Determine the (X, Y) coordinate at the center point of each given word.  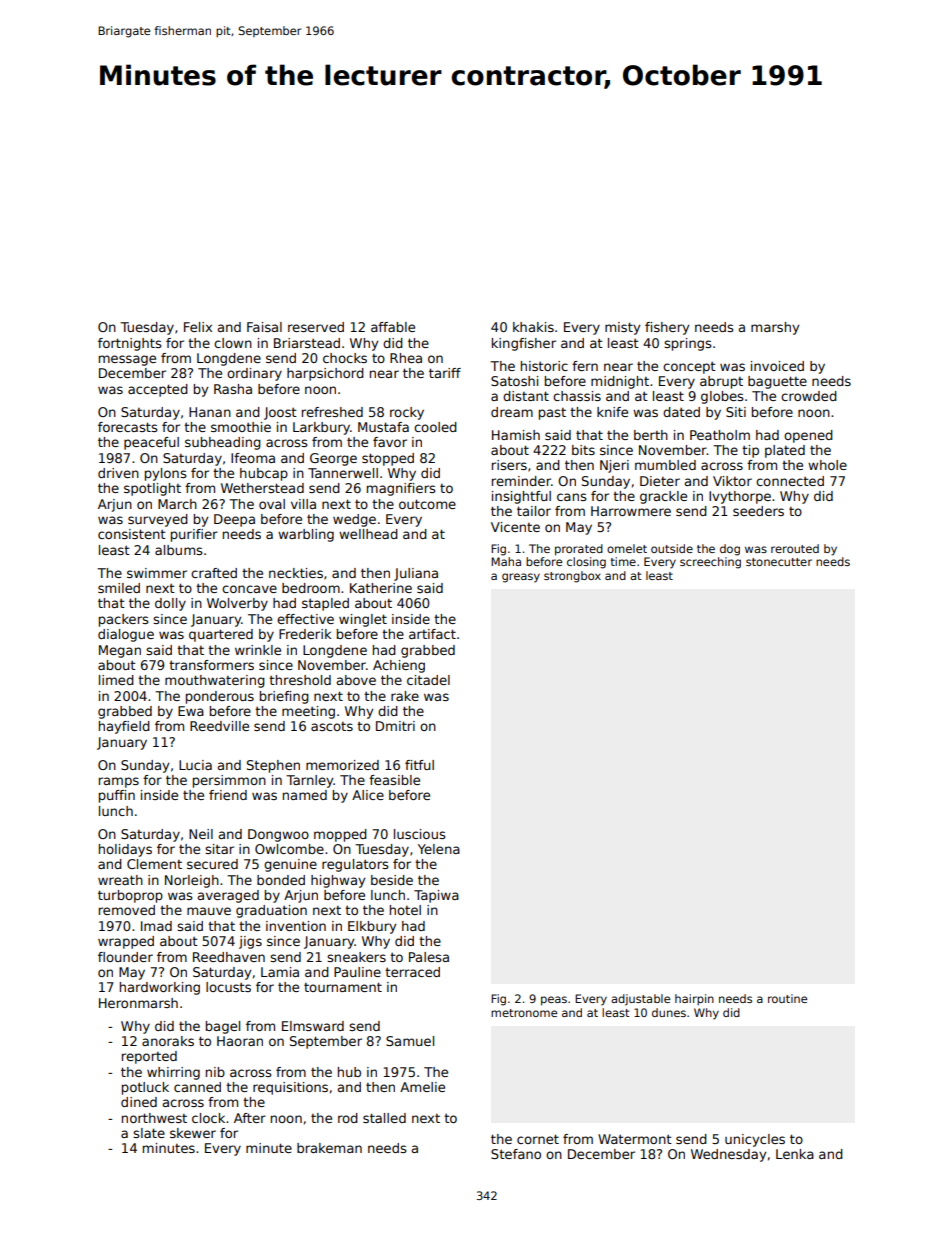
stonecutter (779, 562)
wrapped (126, 942)
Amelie (422, 1087)
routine (787, 998)
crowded (809, 396)
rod (348, 1118)
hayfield (124, 727)
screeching (710, 563)
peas (554, 1001)
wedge (354, 520)
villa (303, 504)
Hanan (210, 412)
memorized (342, 765)
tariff (445, 373)
